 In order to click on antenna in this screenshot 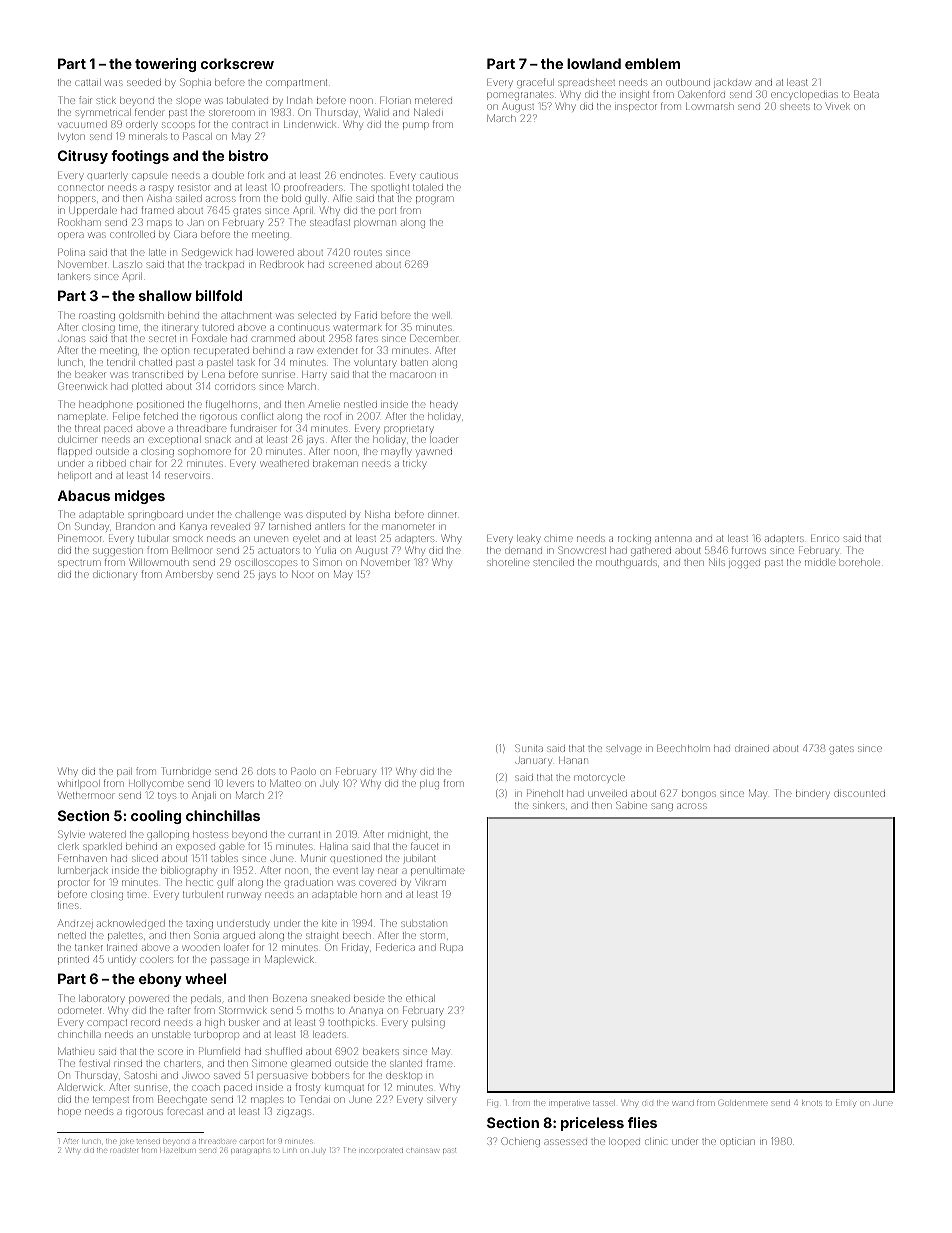, I will do `click(673, 539)`.
